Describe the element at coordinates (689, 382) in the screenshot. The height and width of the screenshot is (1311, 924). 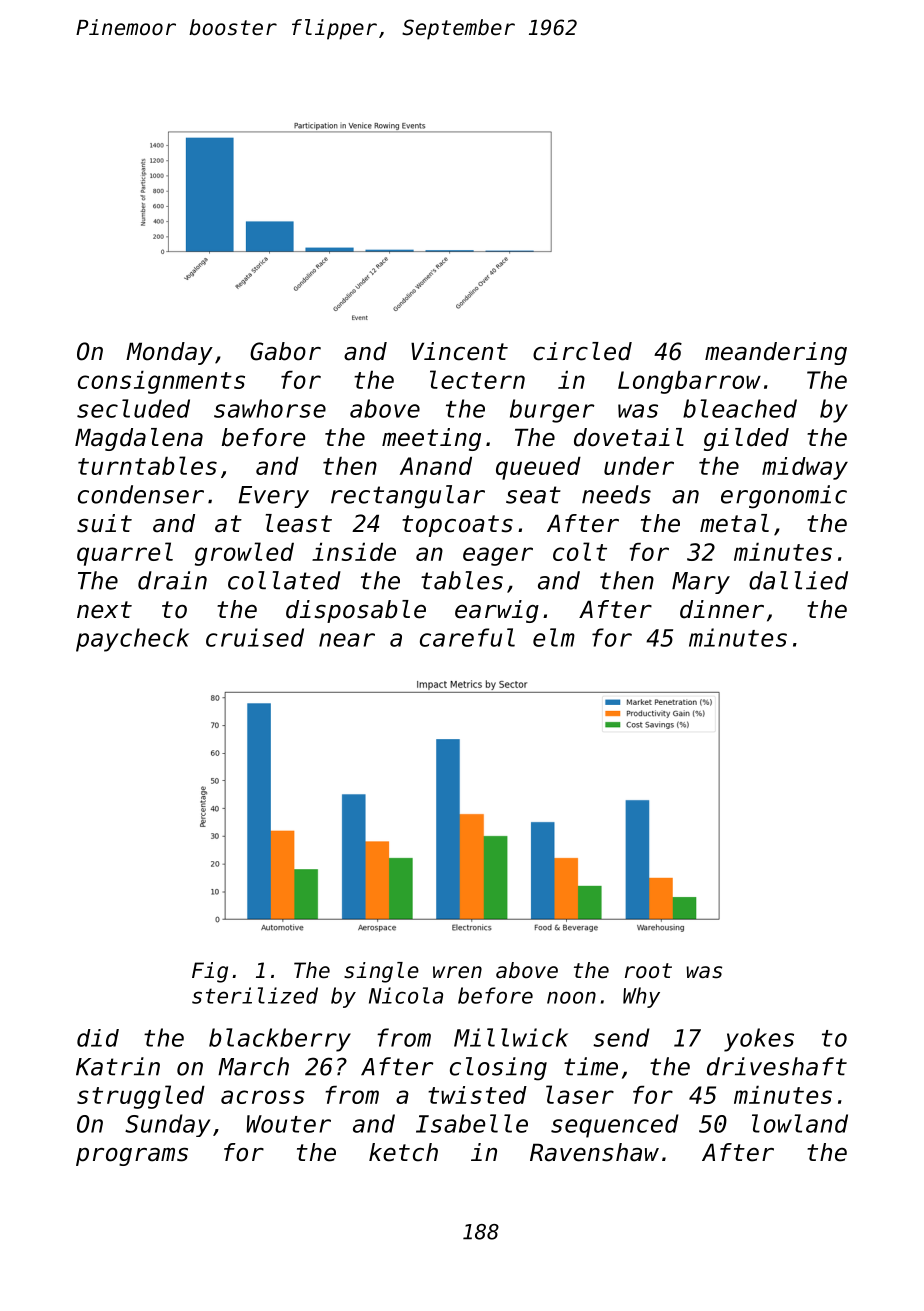
I see `Longbarrow` at that location.
